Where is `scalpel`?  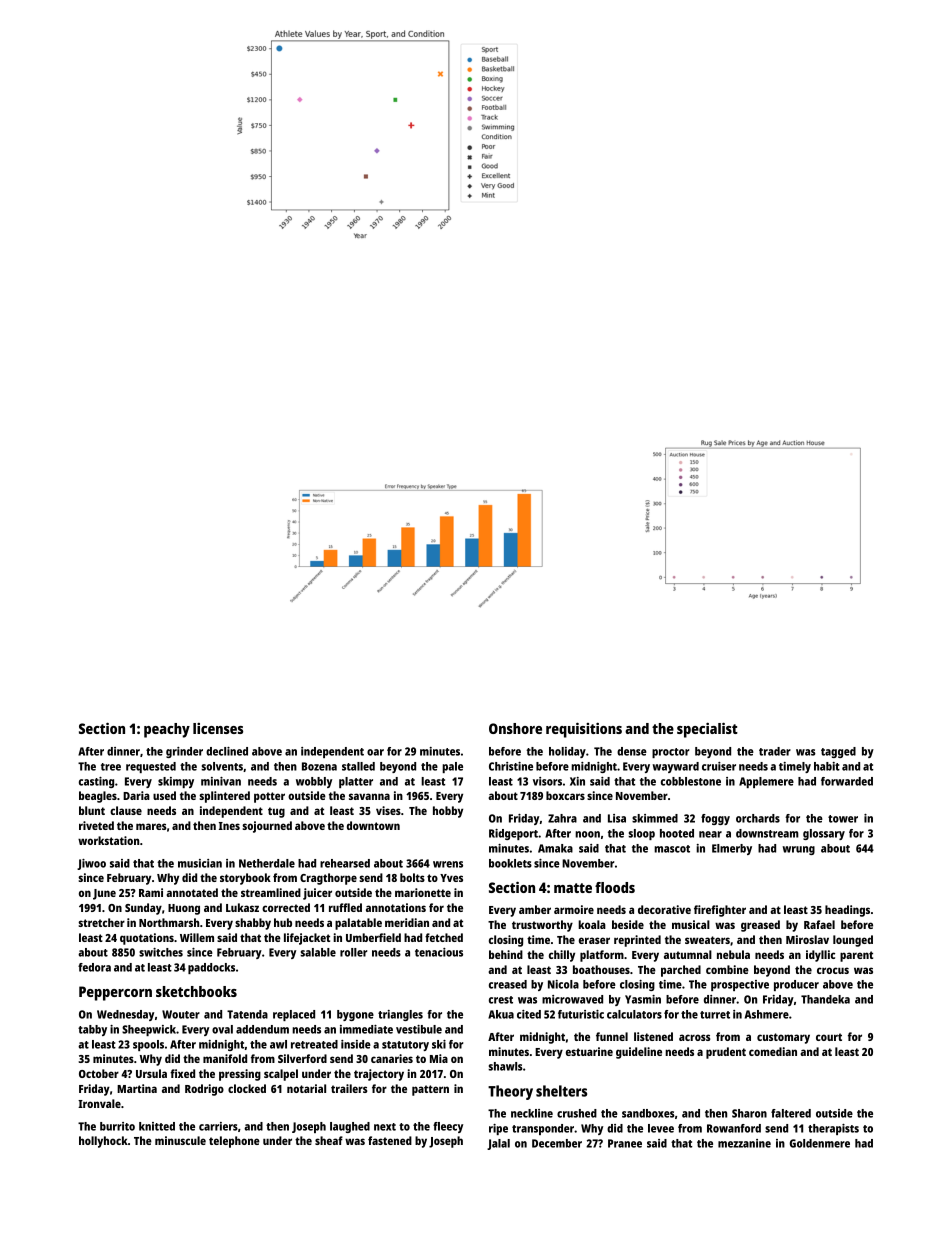
scalpel is located at coordinates (281, 1075).
